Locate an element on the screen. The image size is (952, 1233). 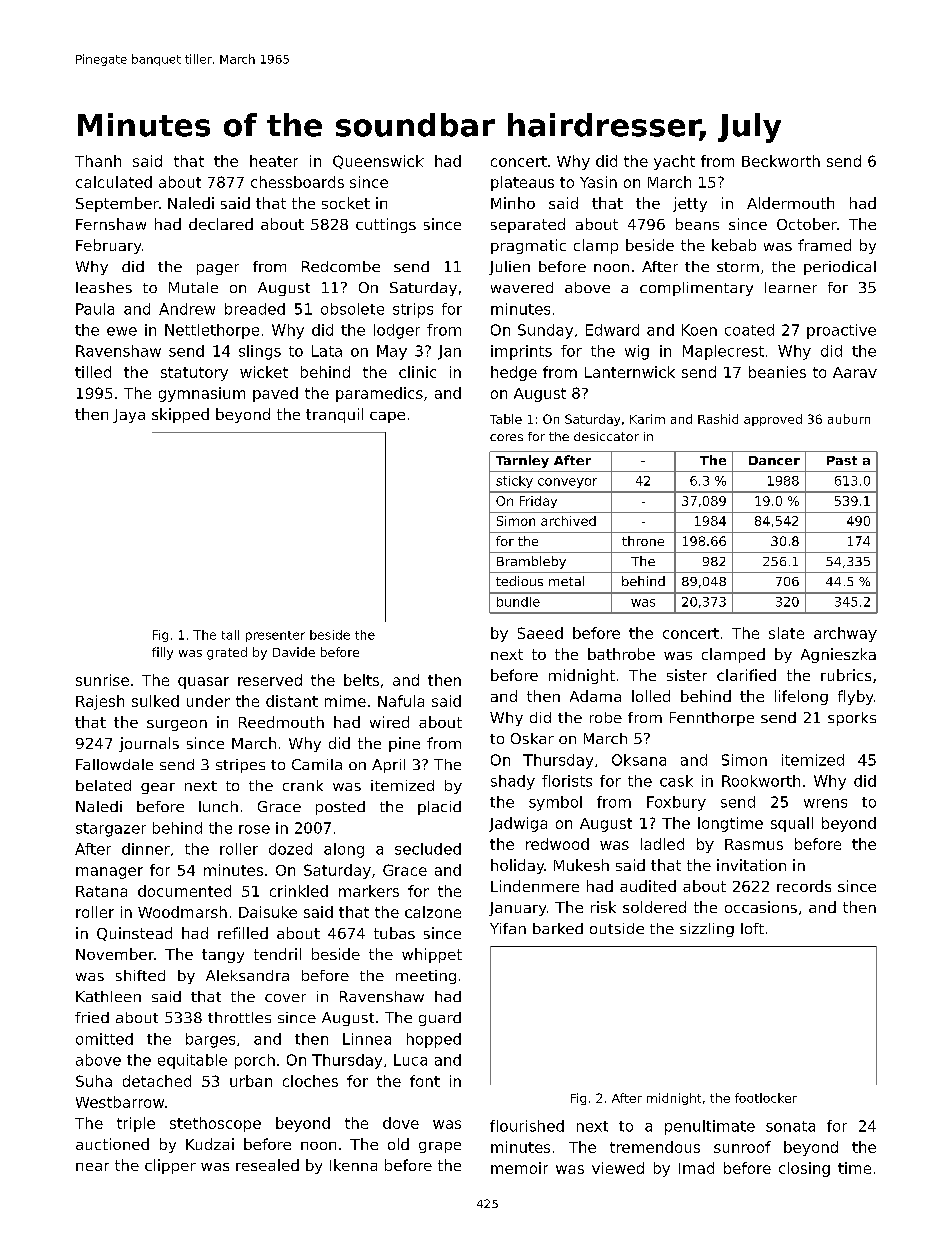
Aarav is located at coordinates (855, 372).
